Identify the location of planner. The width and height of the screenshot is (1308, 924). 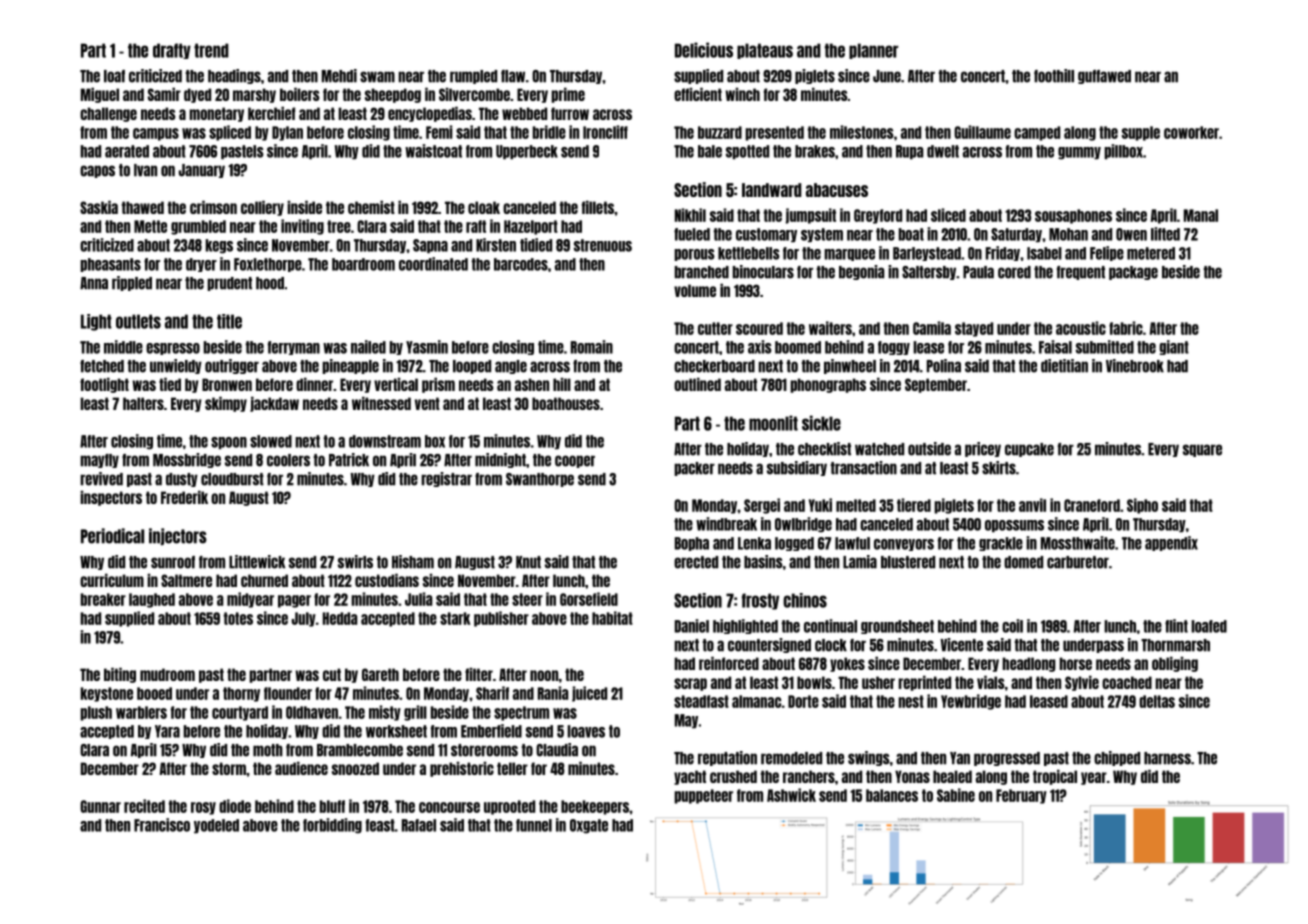
(873, 51).
